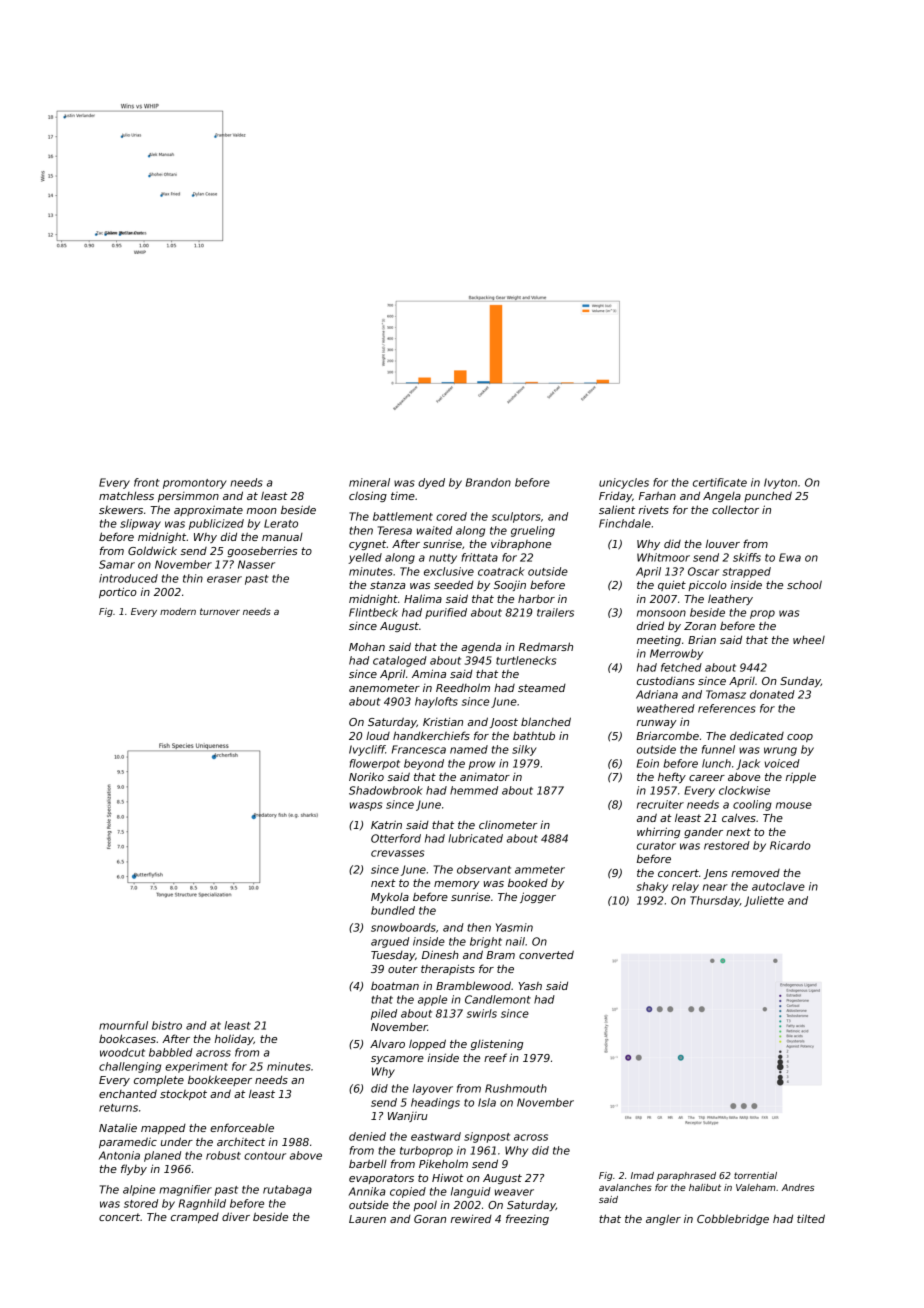 This page has width=924, height=1308. What do you see at coordinates (764, 901) in the page?
I see `Juliette` at bounding box center [764, 901].
